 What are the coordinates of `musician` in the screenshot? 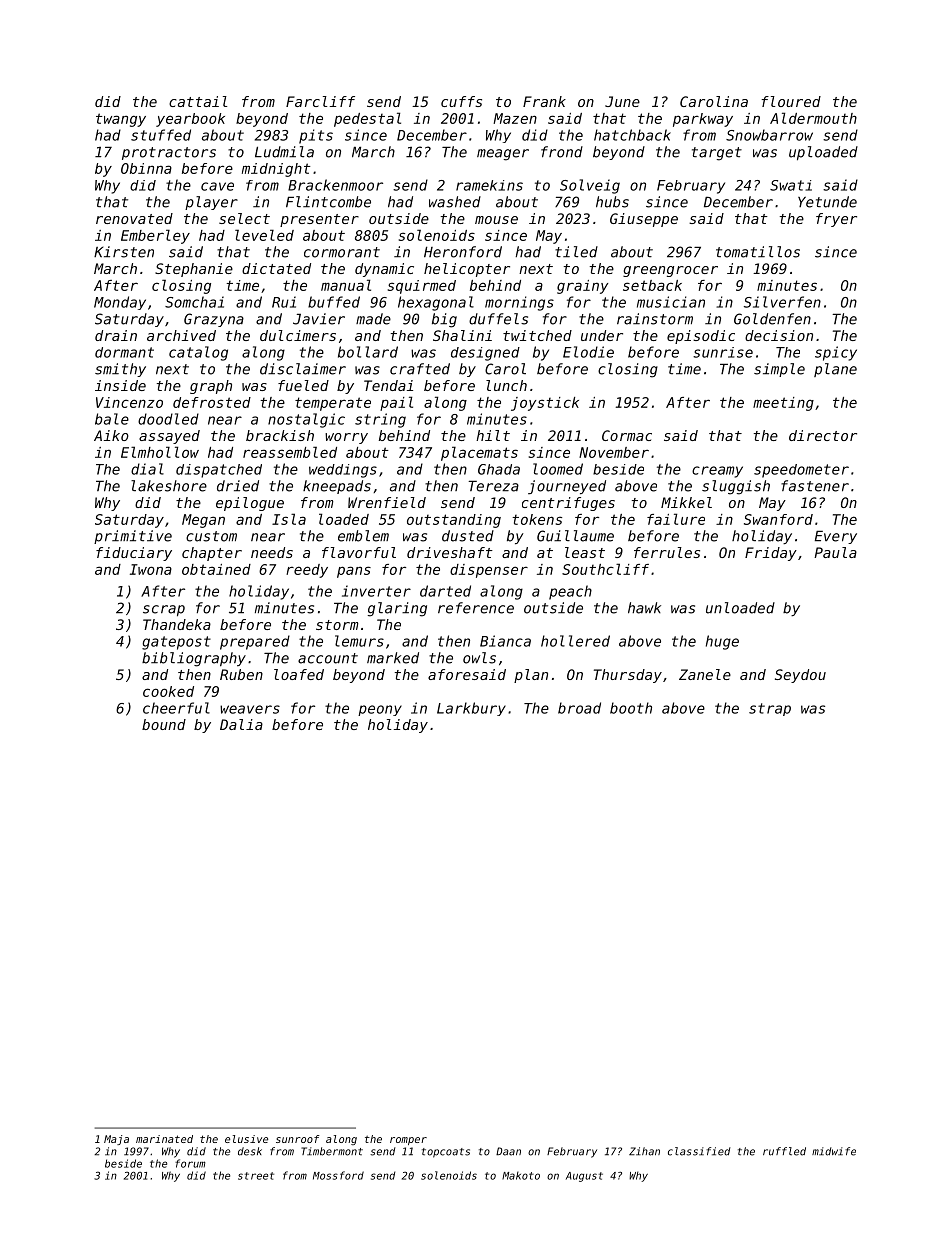 It's located at (671, 302).
